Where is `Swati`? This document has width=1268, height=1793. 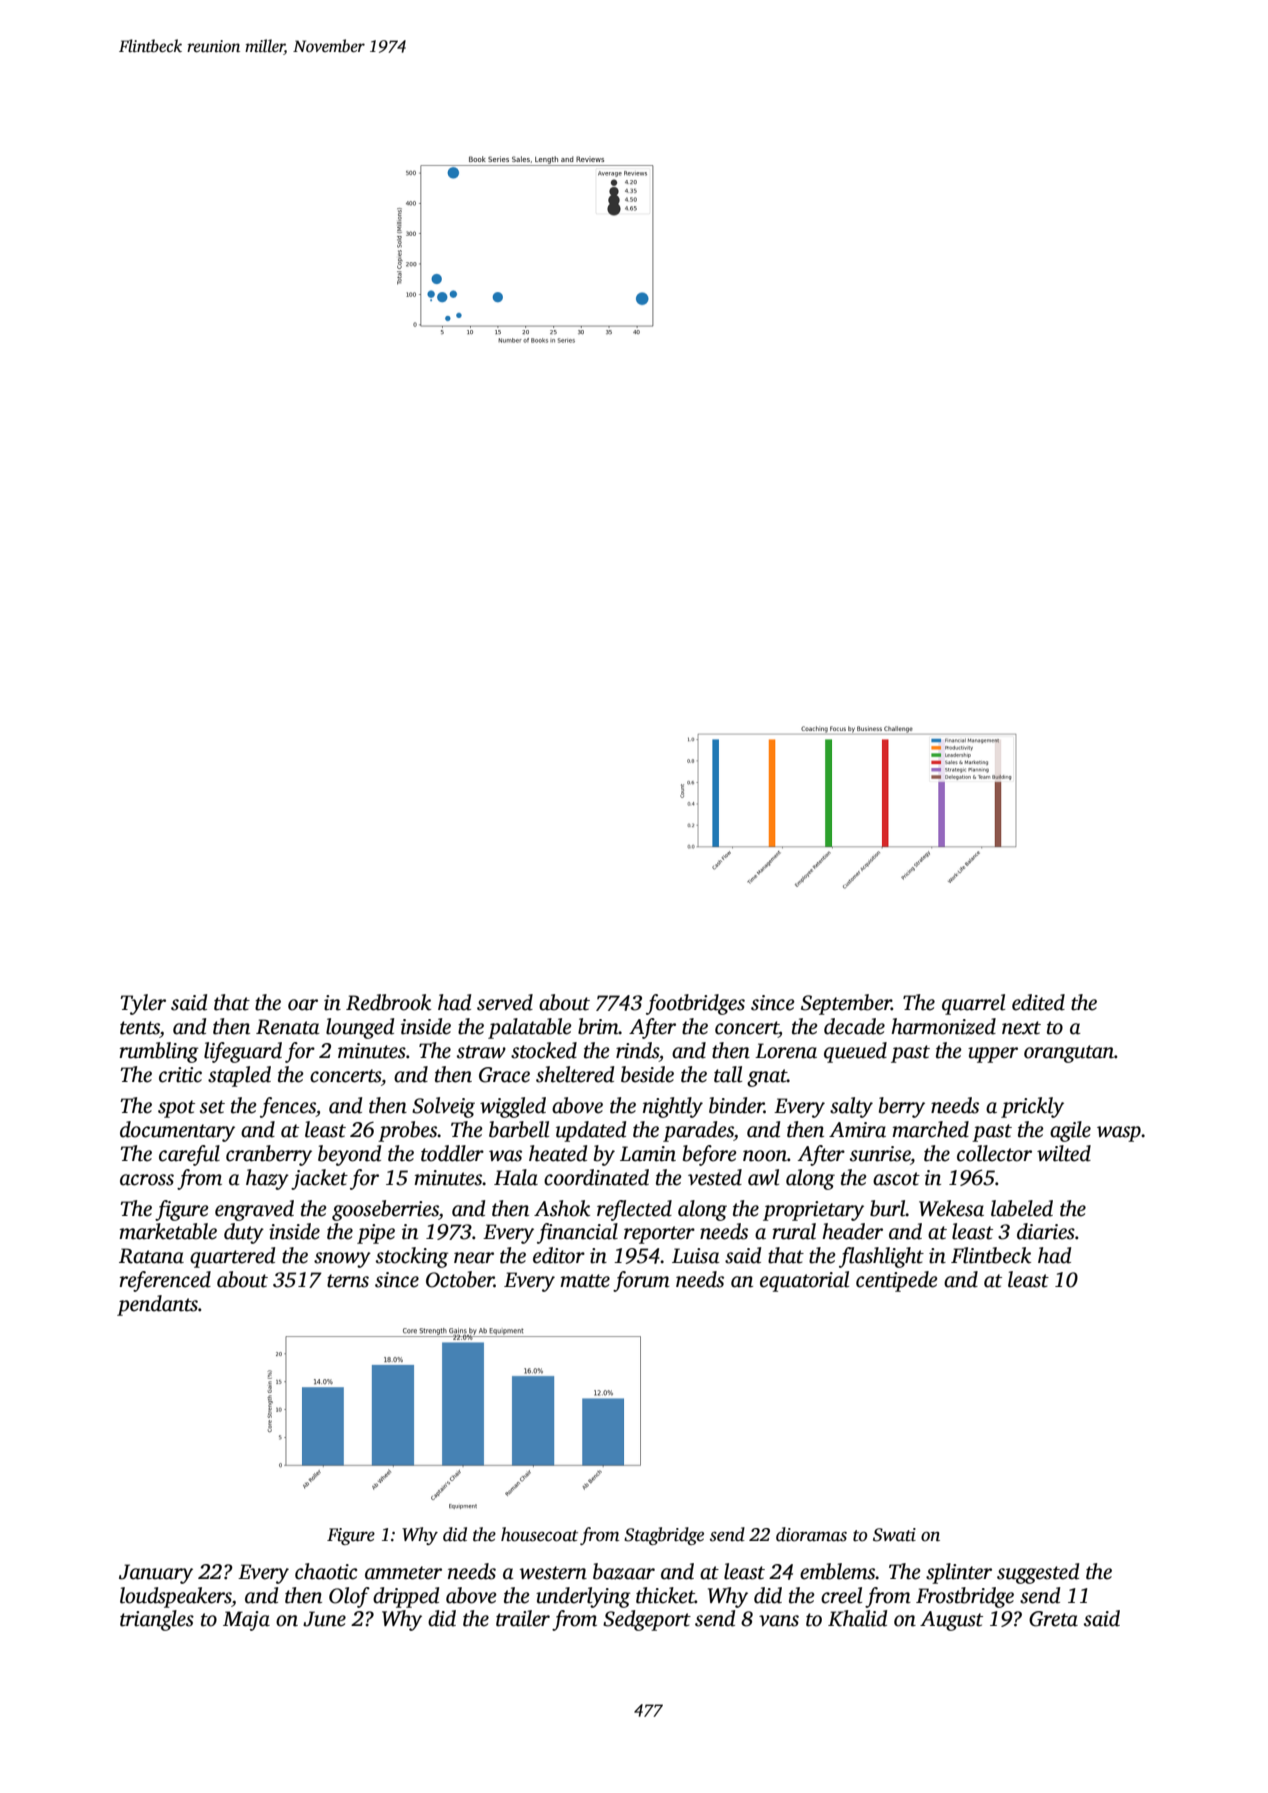
Swati is located at coordinates (894, 1535).
